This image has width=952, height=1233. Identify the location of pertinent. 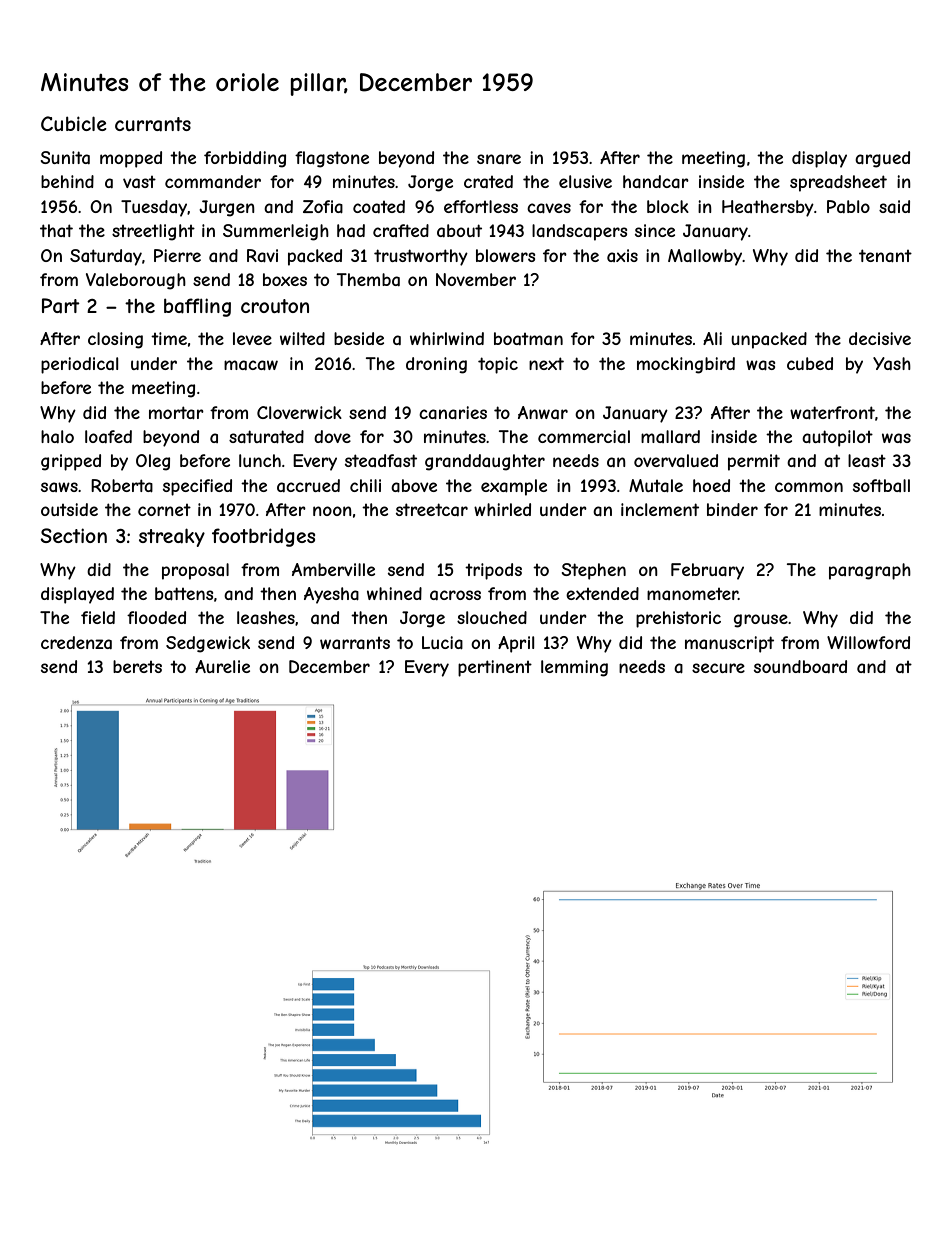
(495, 668).
